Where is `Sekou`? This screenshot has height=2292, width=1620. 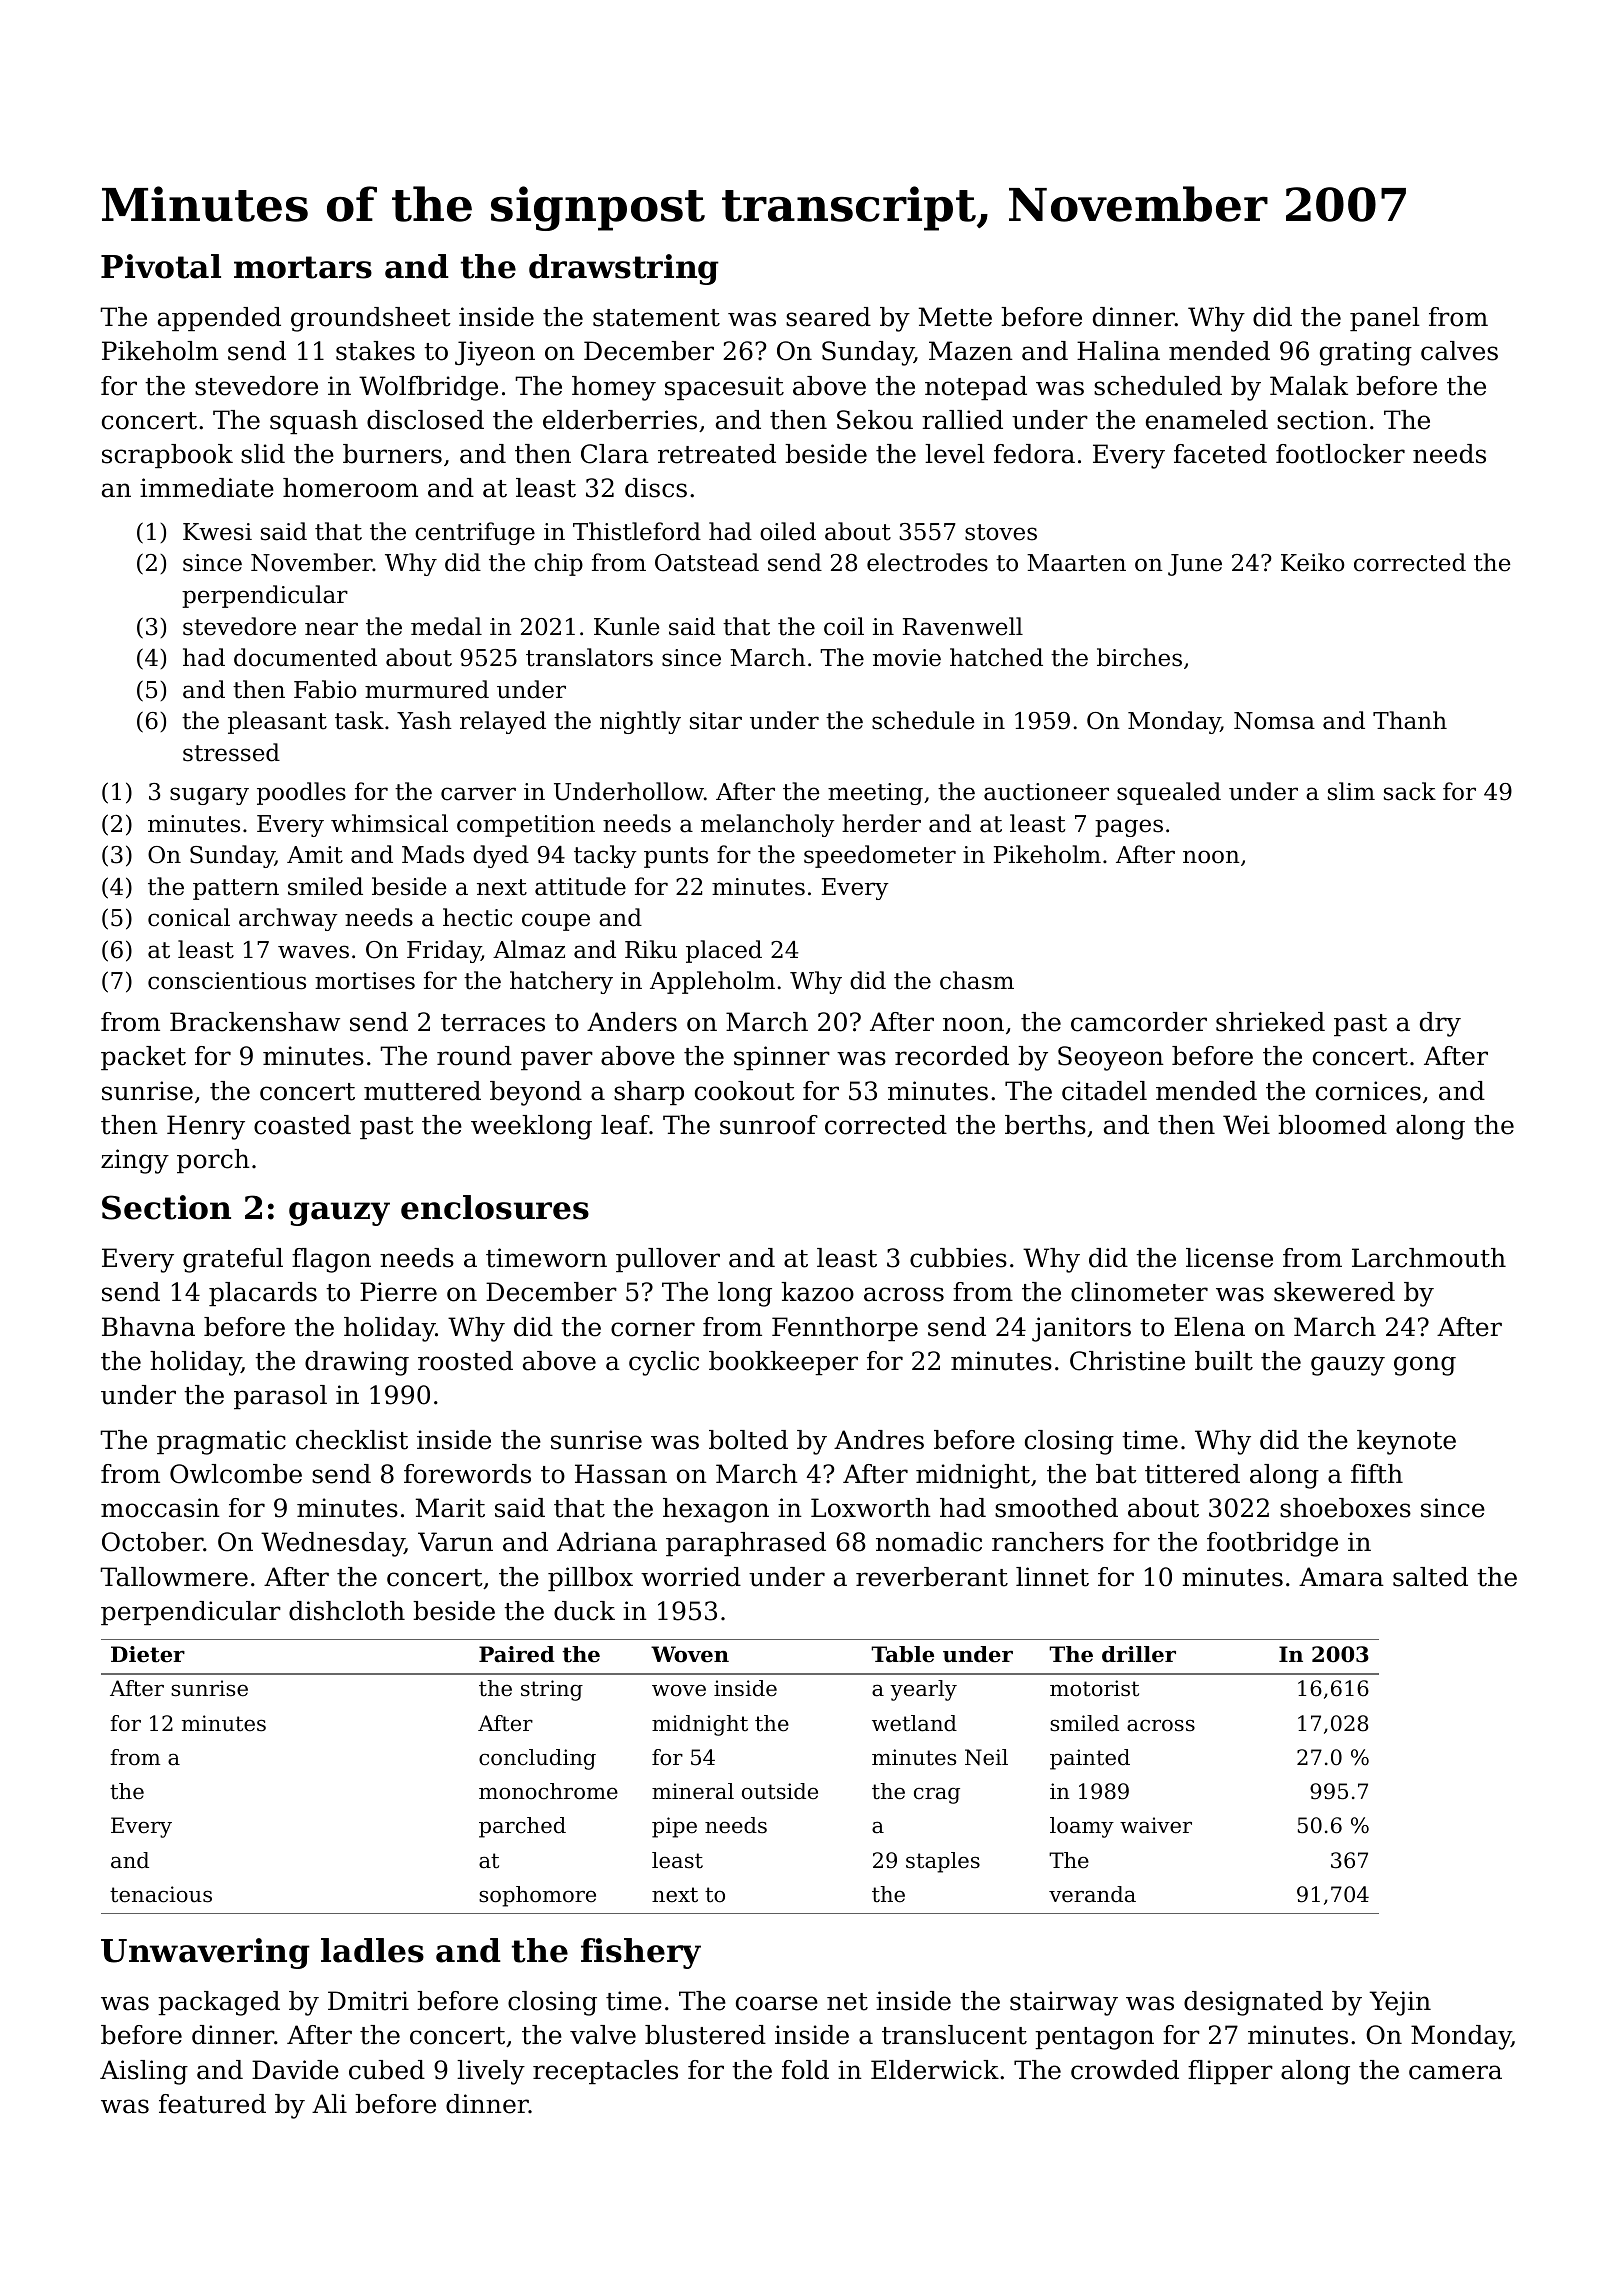
Sekou is located at coordinates (875, 420).
